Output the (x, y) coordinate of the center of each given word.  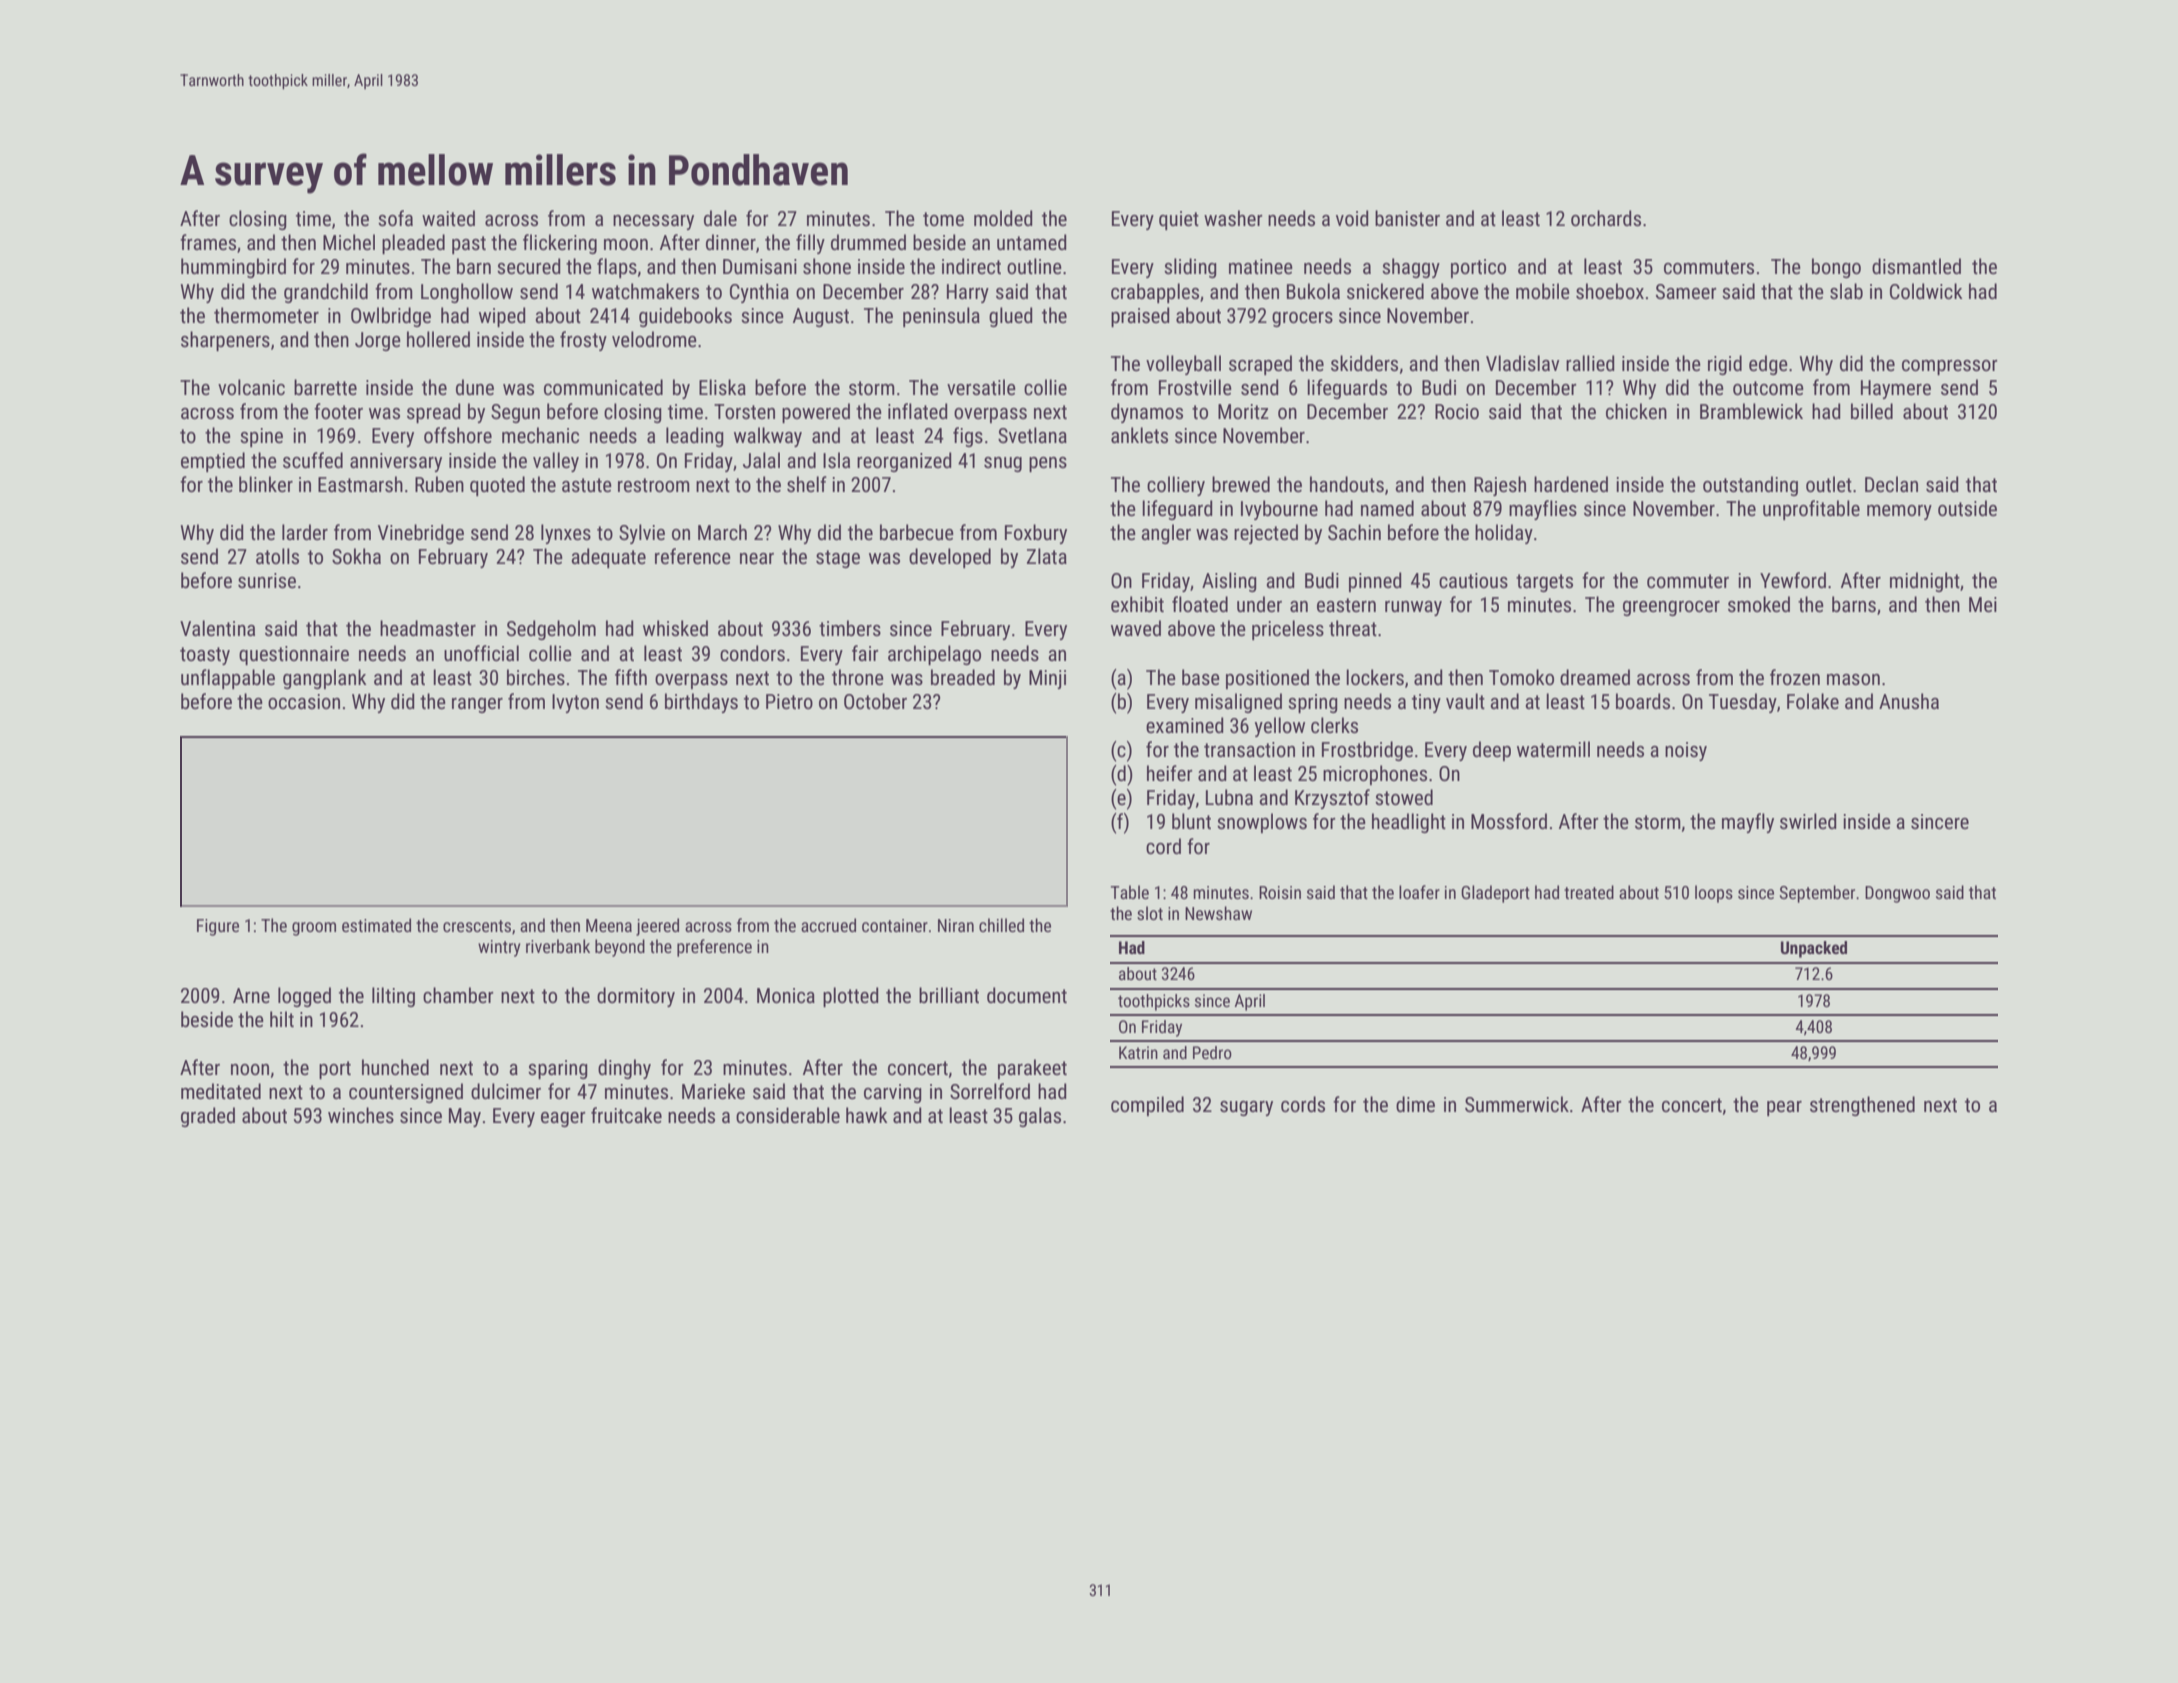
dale (720, 218)
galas (1040, 1117)
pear (1784, 1108)
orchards (1606, 218)
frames (208, 242)
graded (208, 1117)
